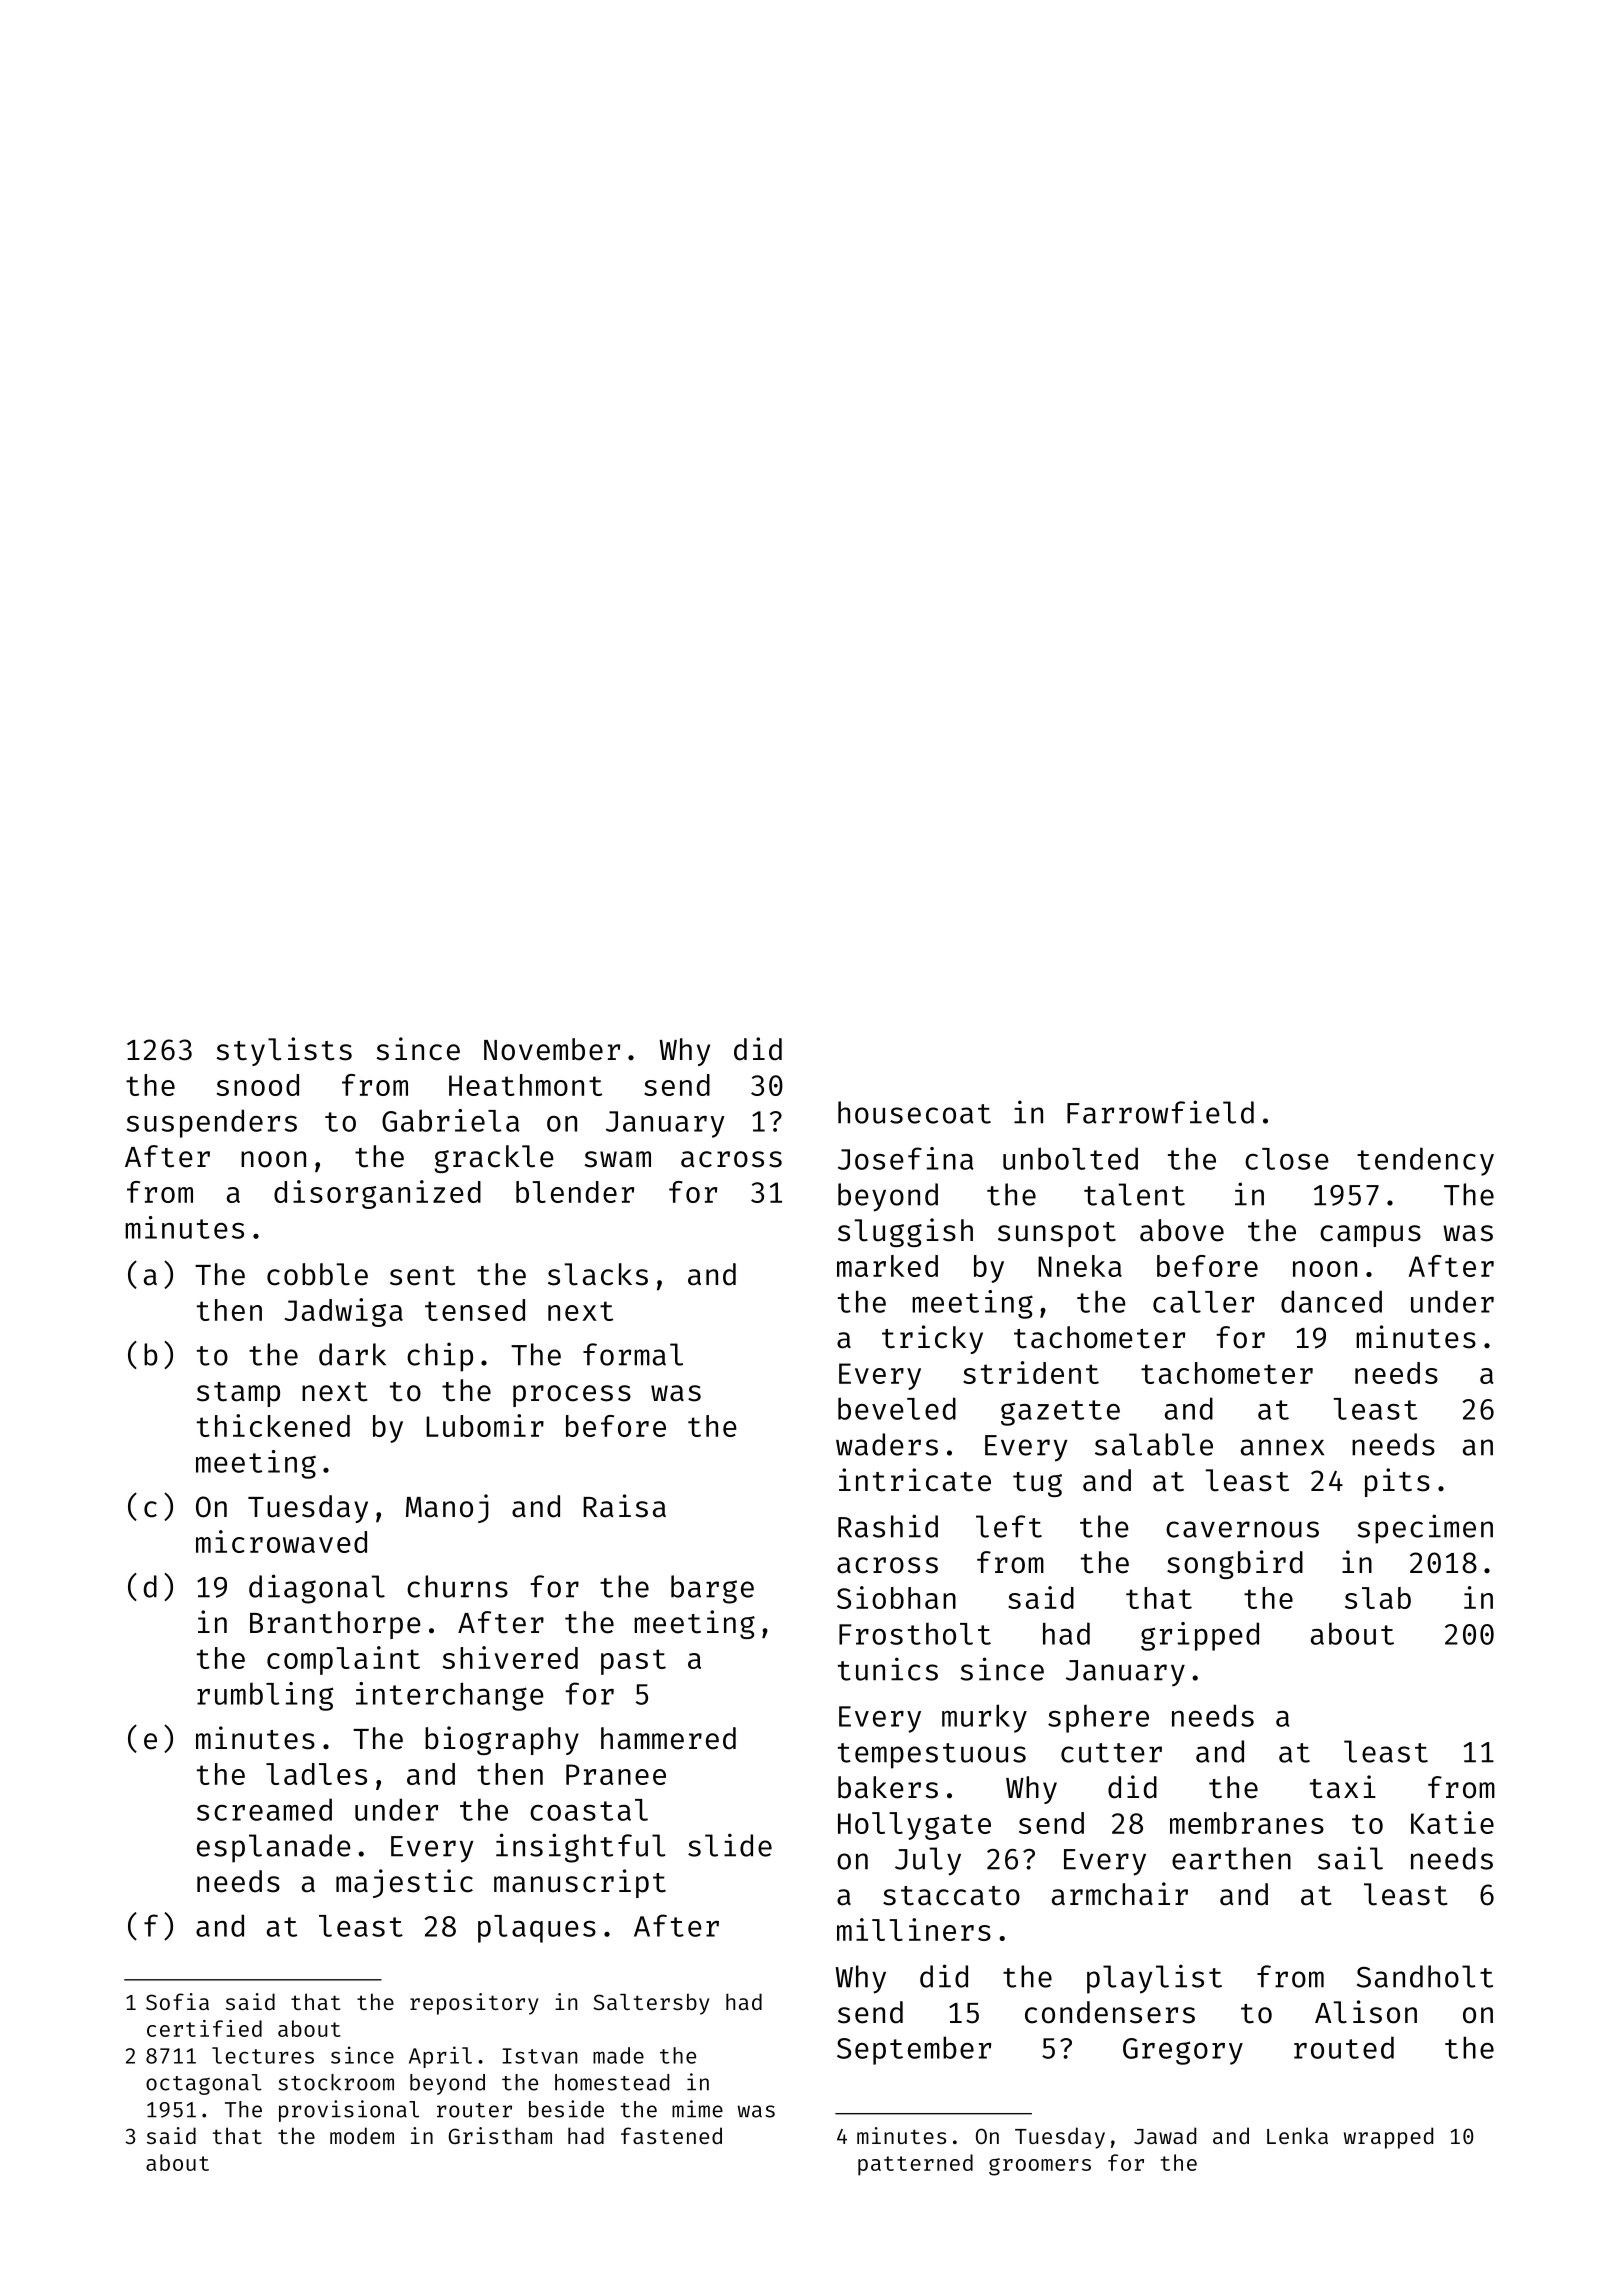 The height and width of the screenshot is (2292, 1620). I want to click on gripped, so click(1200, 1636).
